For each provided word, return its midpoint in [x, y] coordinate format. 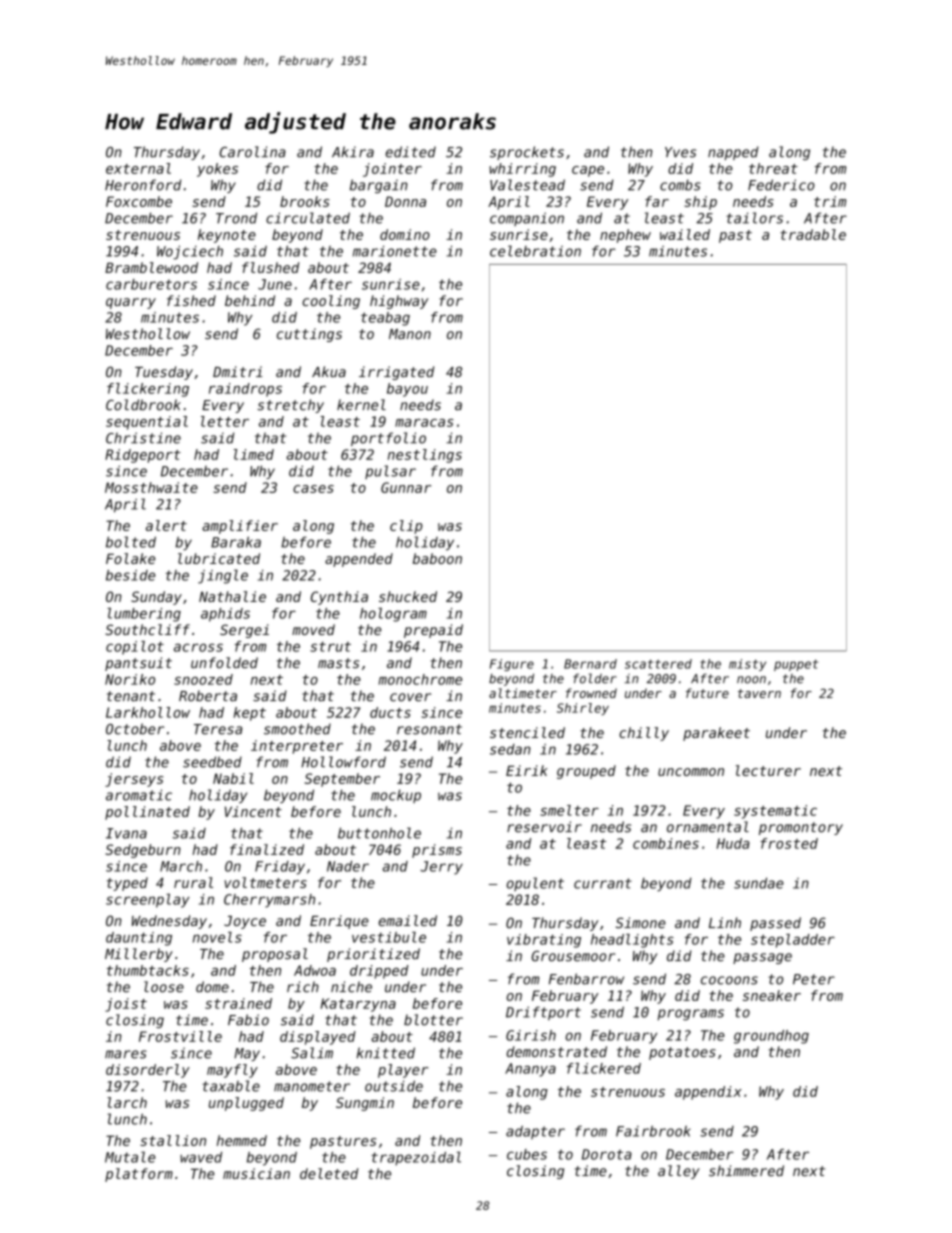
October [135, 729]
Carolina [252, 152]
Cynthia [339, 598]
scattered [658, 664]
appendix [708, 1093]
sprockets [527, 153]
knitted [386, 1053]
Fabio [248, 1020]
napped [733, 153]
